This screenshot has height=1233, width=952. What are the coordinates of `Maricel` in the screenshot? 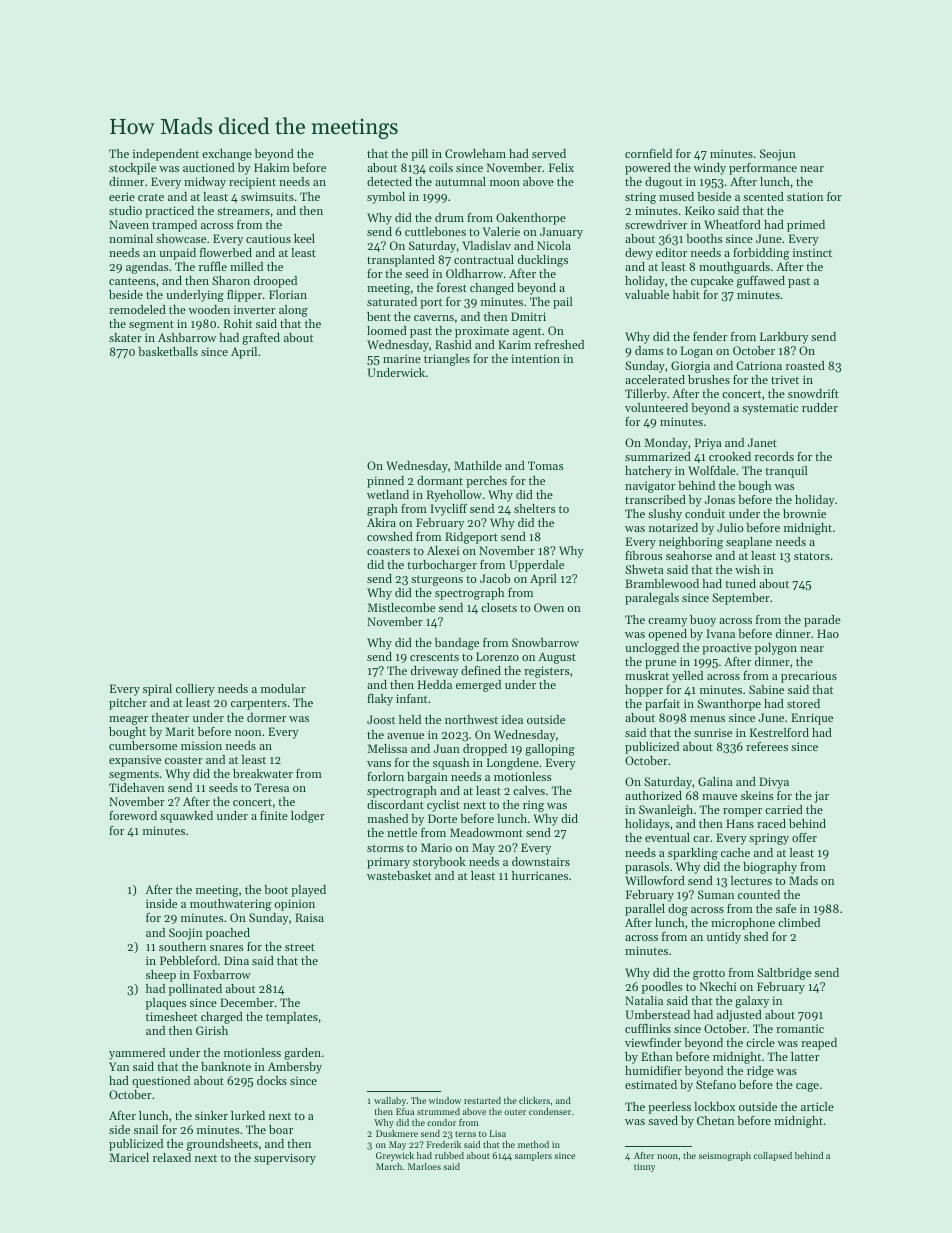 It's located at (129, 1157).
